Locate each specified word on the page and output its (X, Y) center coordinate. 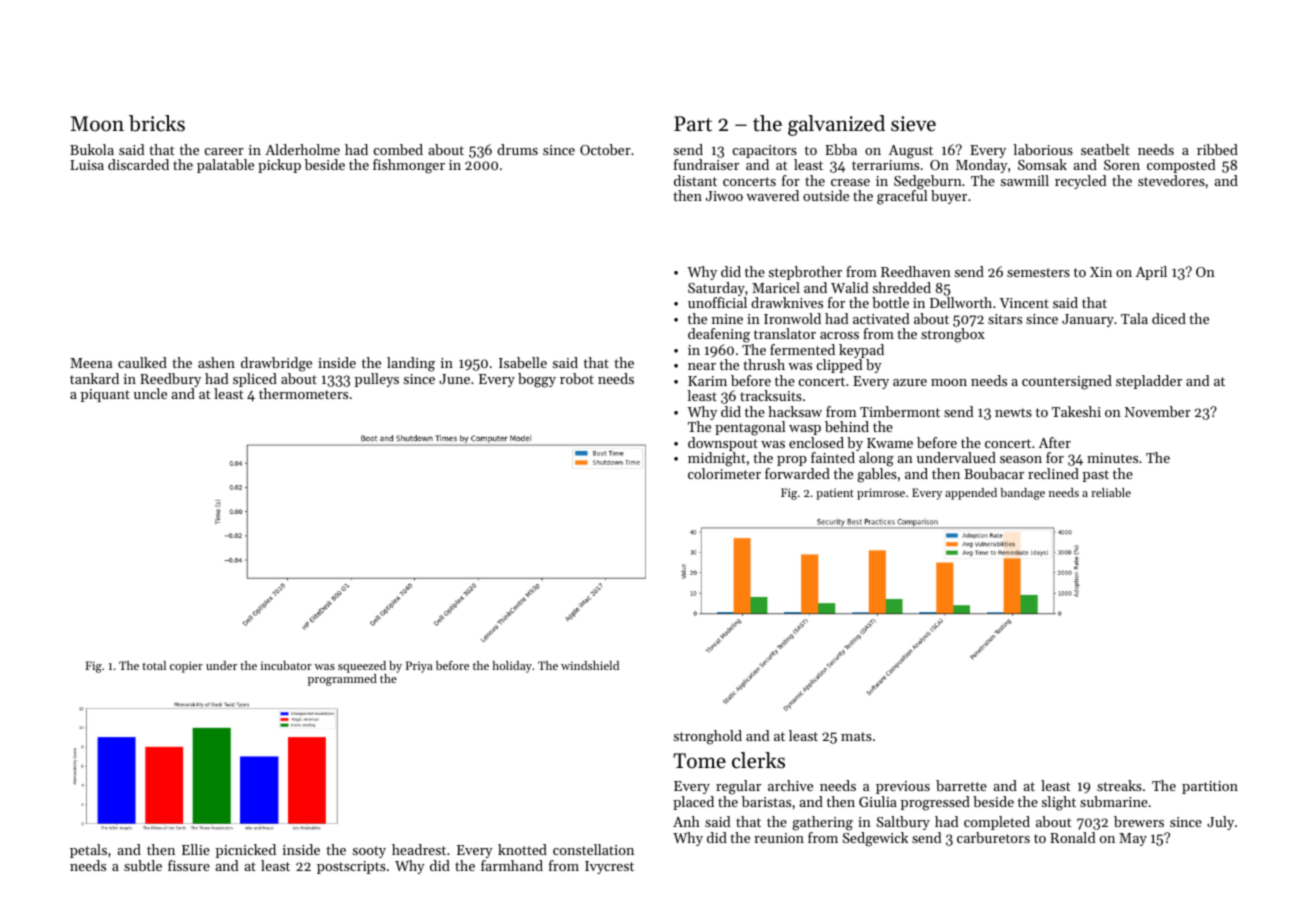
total (154, 665)
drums (517, 149)
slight (1059, 803)
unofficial (717, 302)
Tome (699, 761)
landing (411, 364)
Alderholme (302, 149)
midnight (717, 459)
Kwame (890, 443)
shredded (902, 287)
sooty (369, 852)
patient (835, 494)
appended (971, 494)
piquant (105, 395)
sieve (913, 124)
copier (186, 667)
